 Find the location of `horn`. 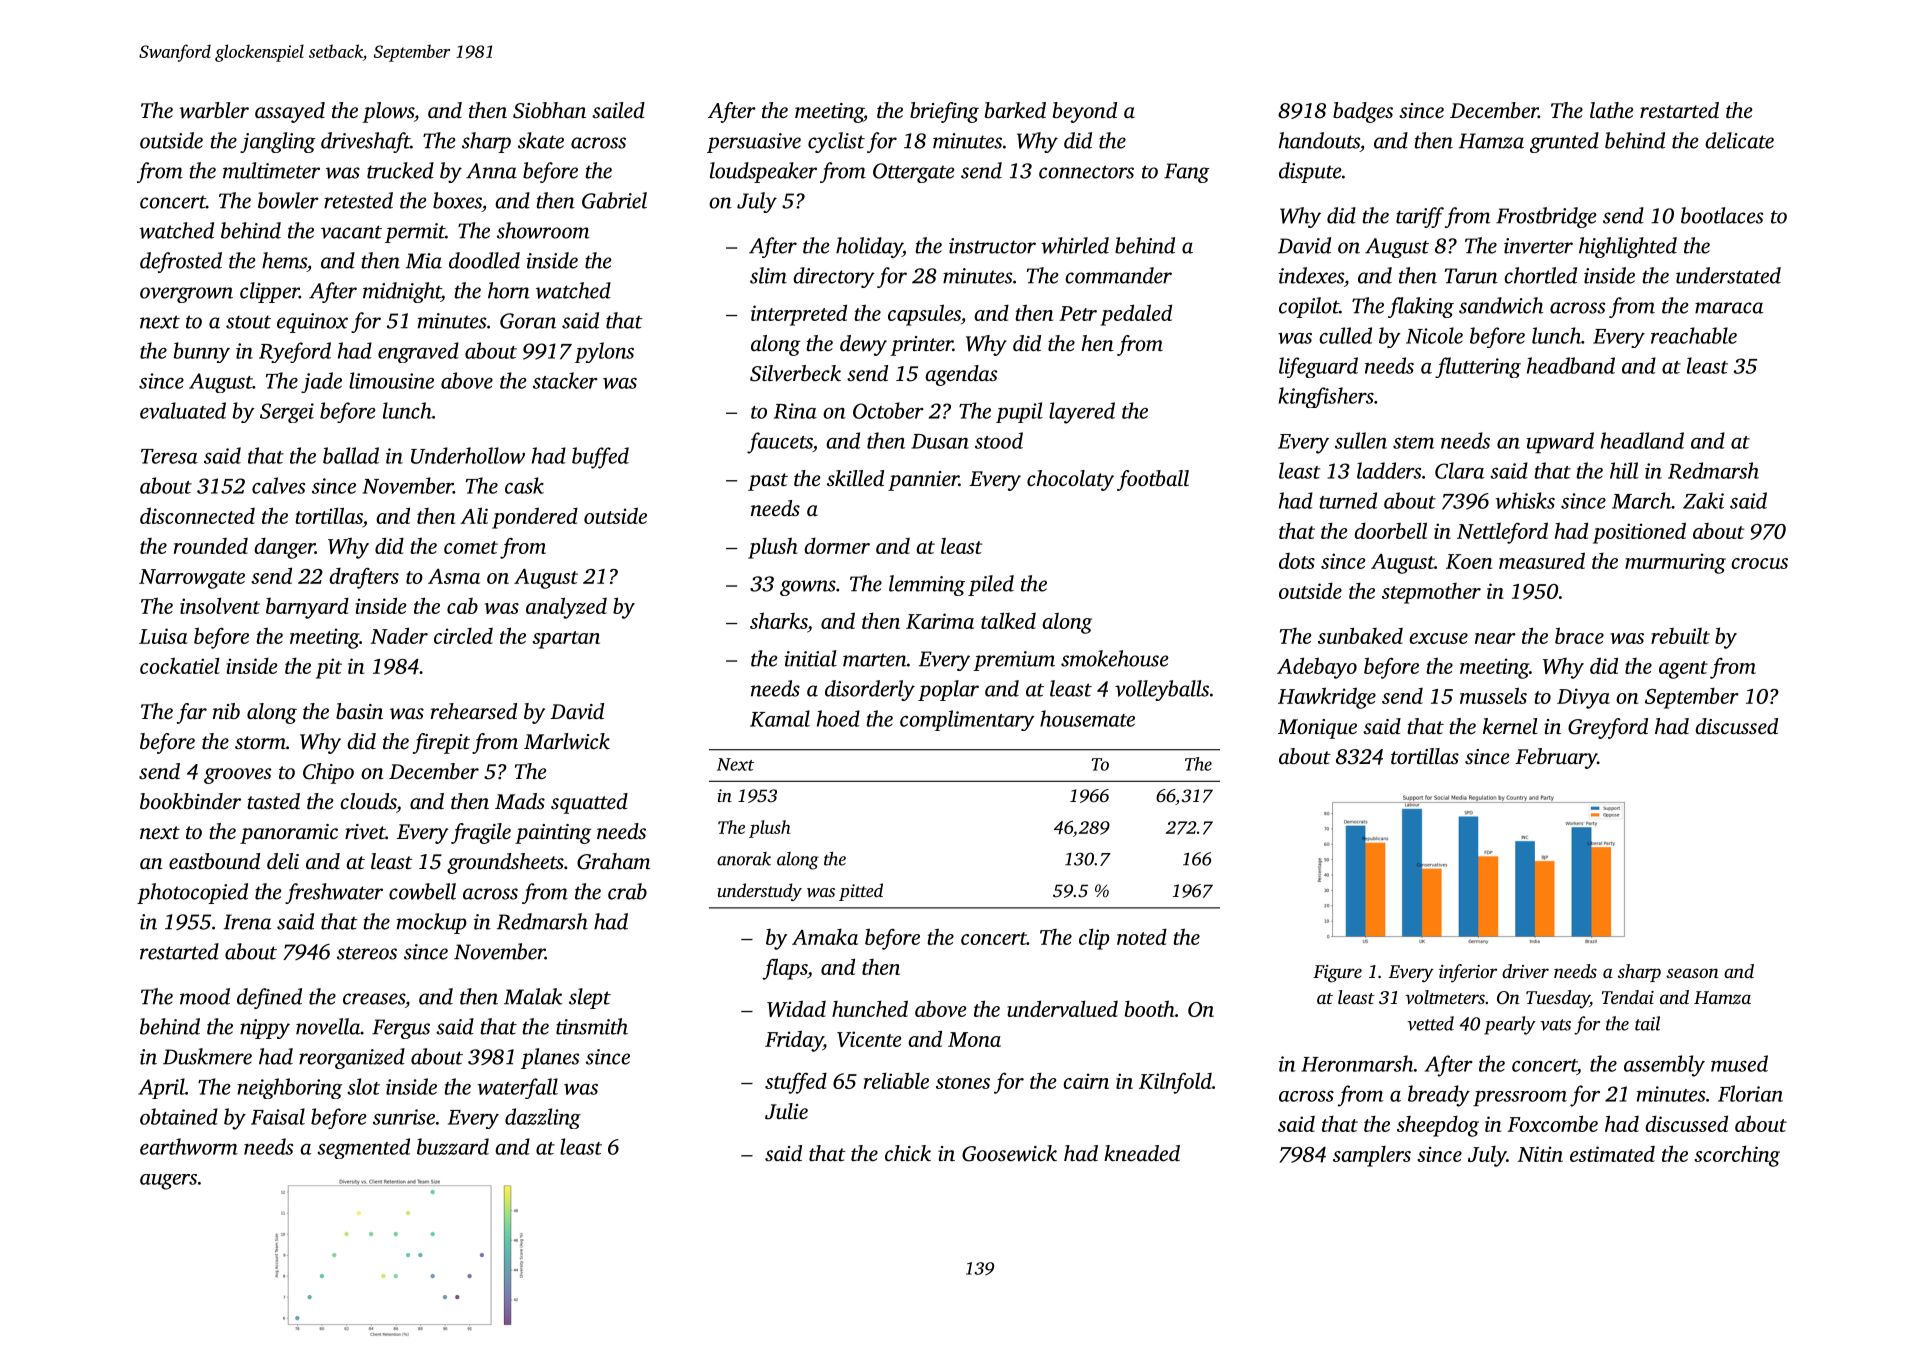

horn is located at coordinates (509, 290).
